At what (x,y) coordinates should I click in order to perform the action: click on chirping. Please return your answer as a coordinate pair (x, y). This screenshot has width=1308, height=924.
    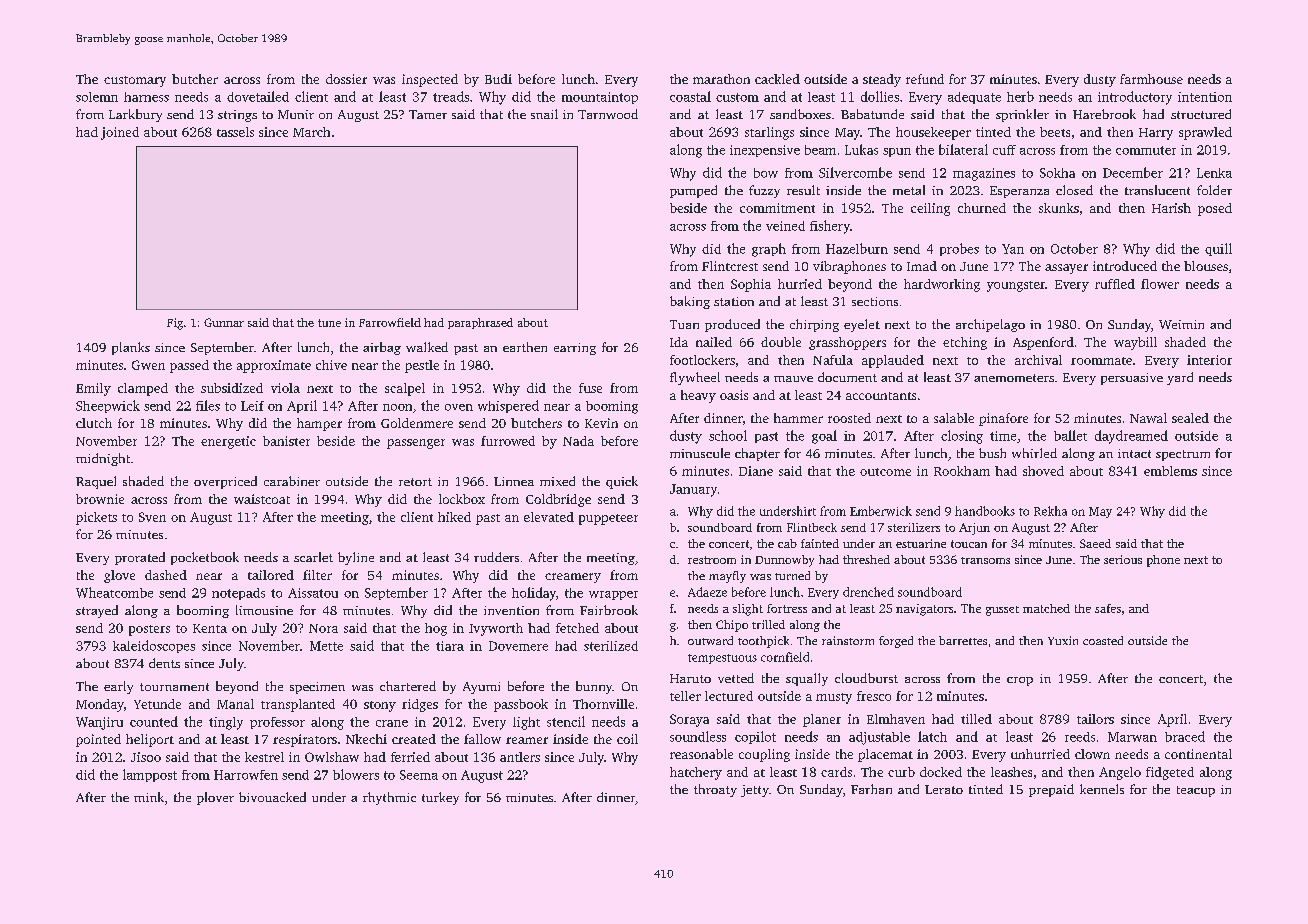
    Looking at the image, I should click on (814, 325).
